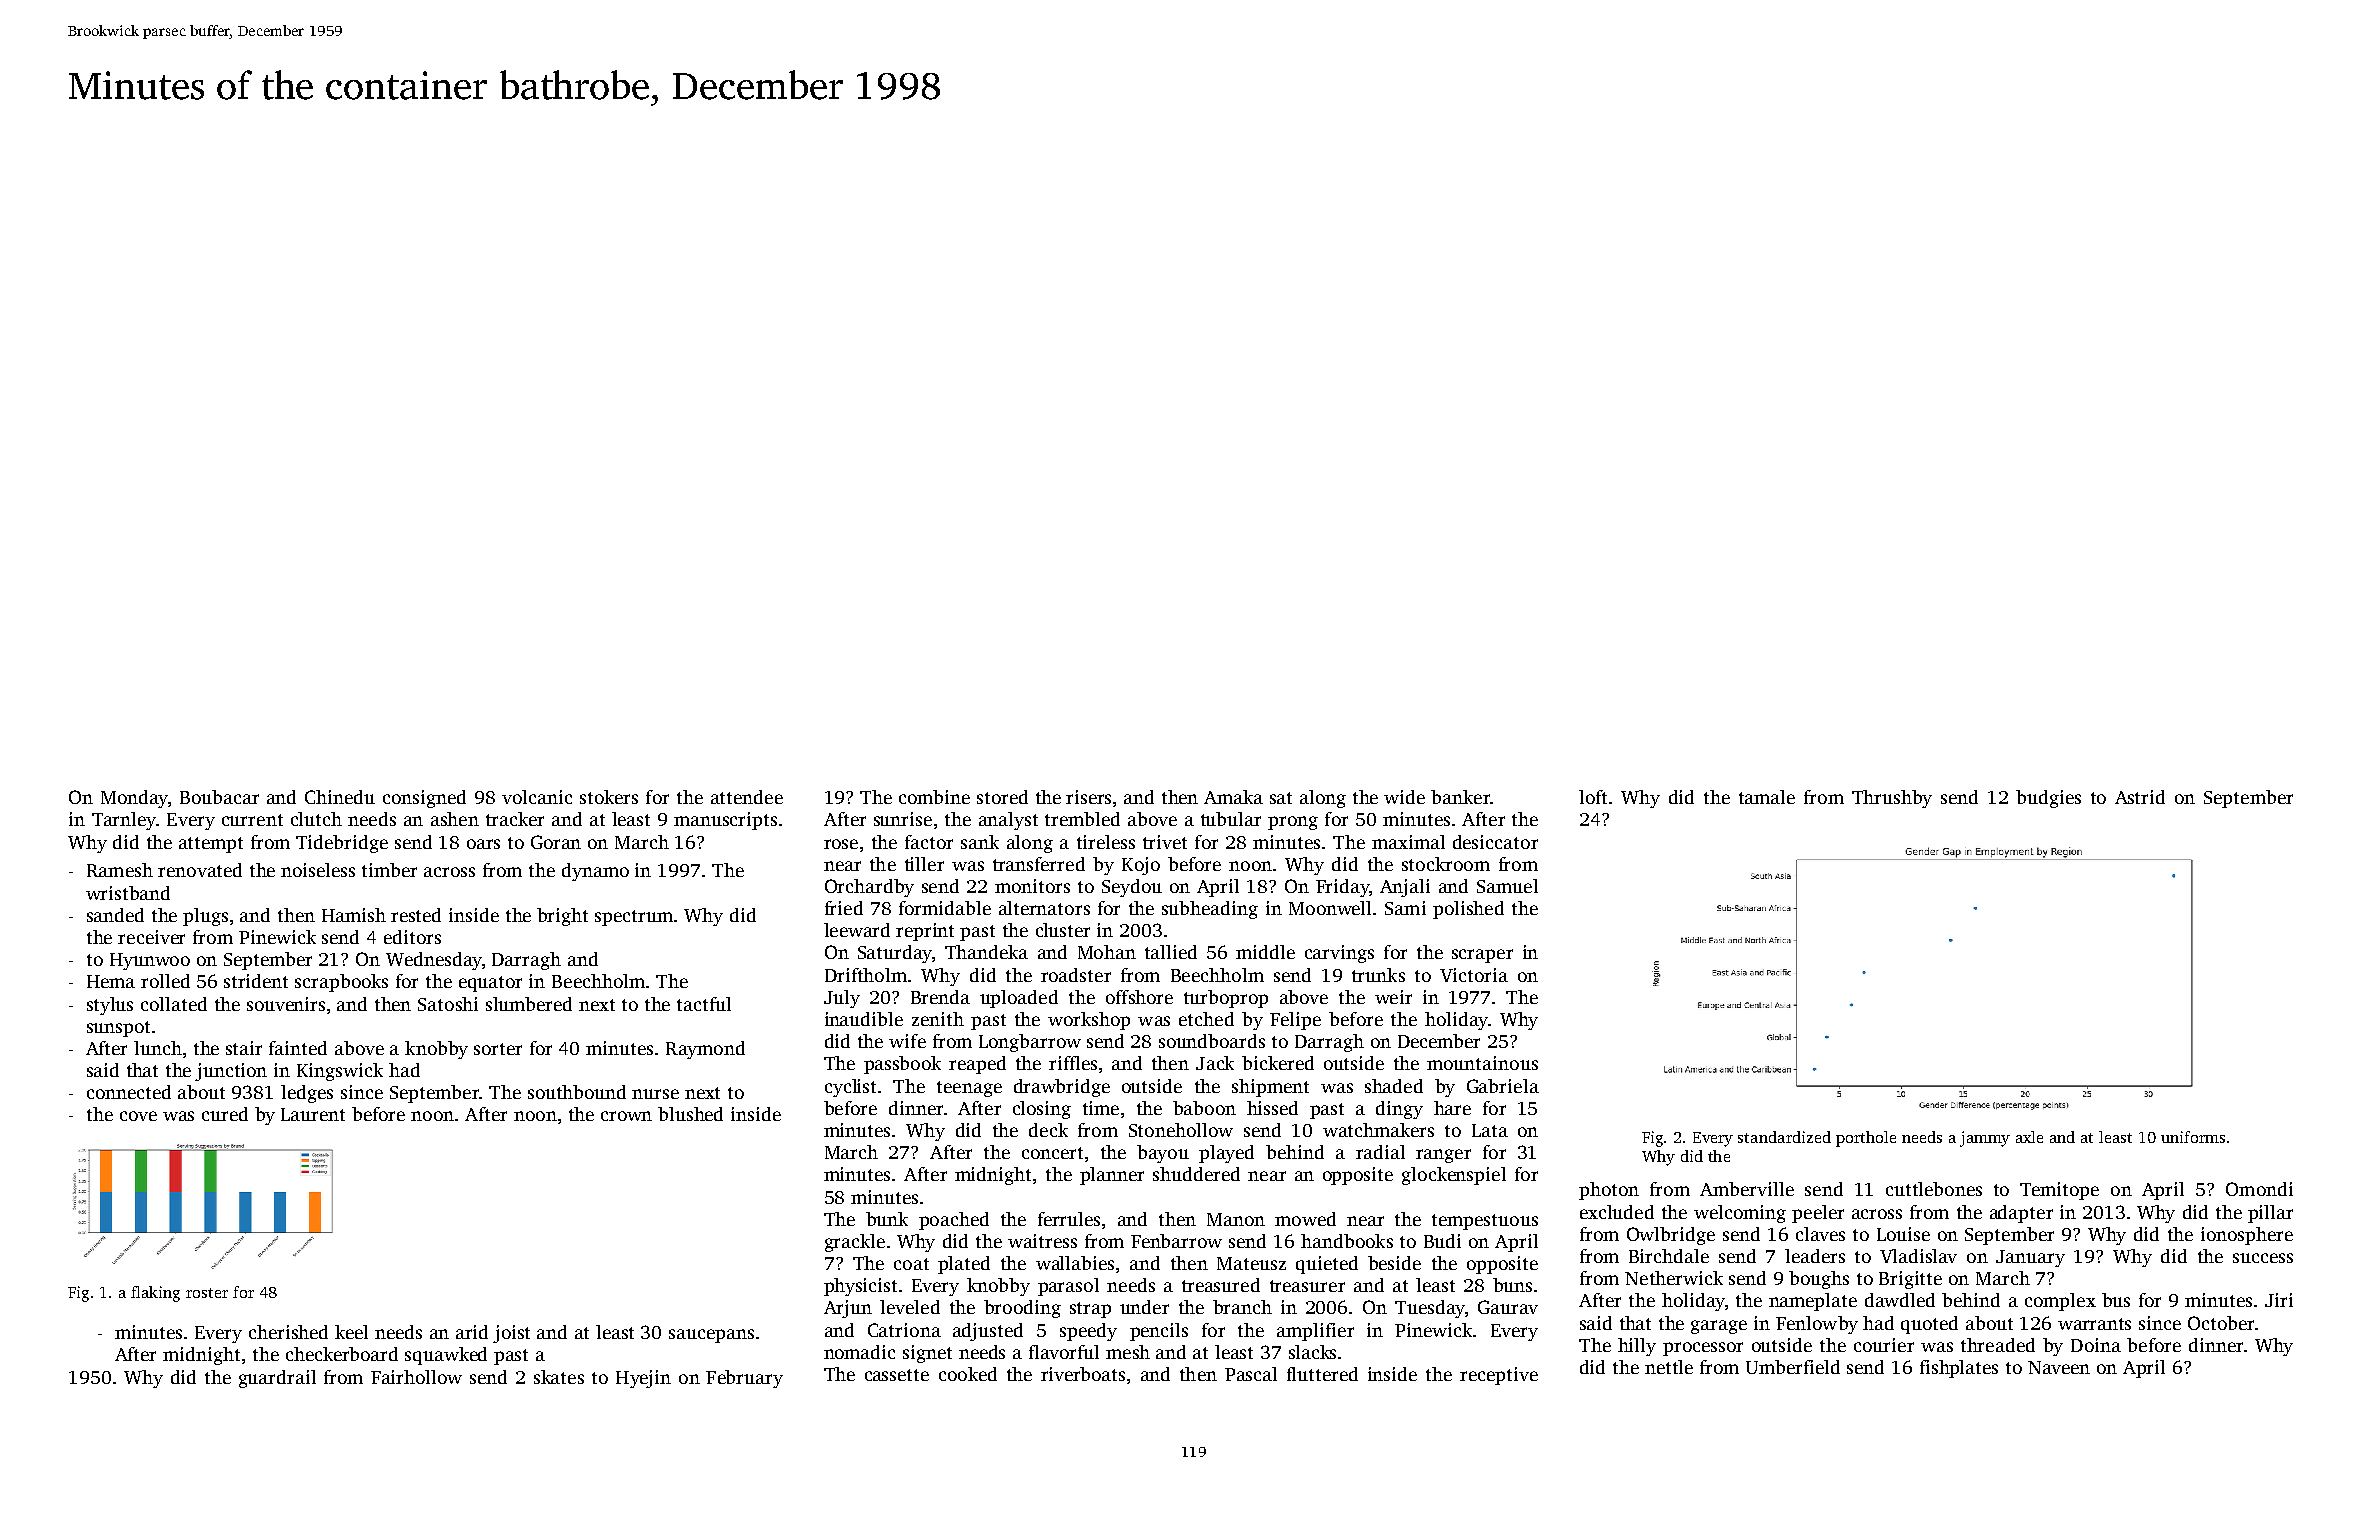 The height and width of the image is (1528, 2362). What do you see at coordinates (1784, 1137) in the image?
I see `standardized` at bounding box center [1784, 1137].
